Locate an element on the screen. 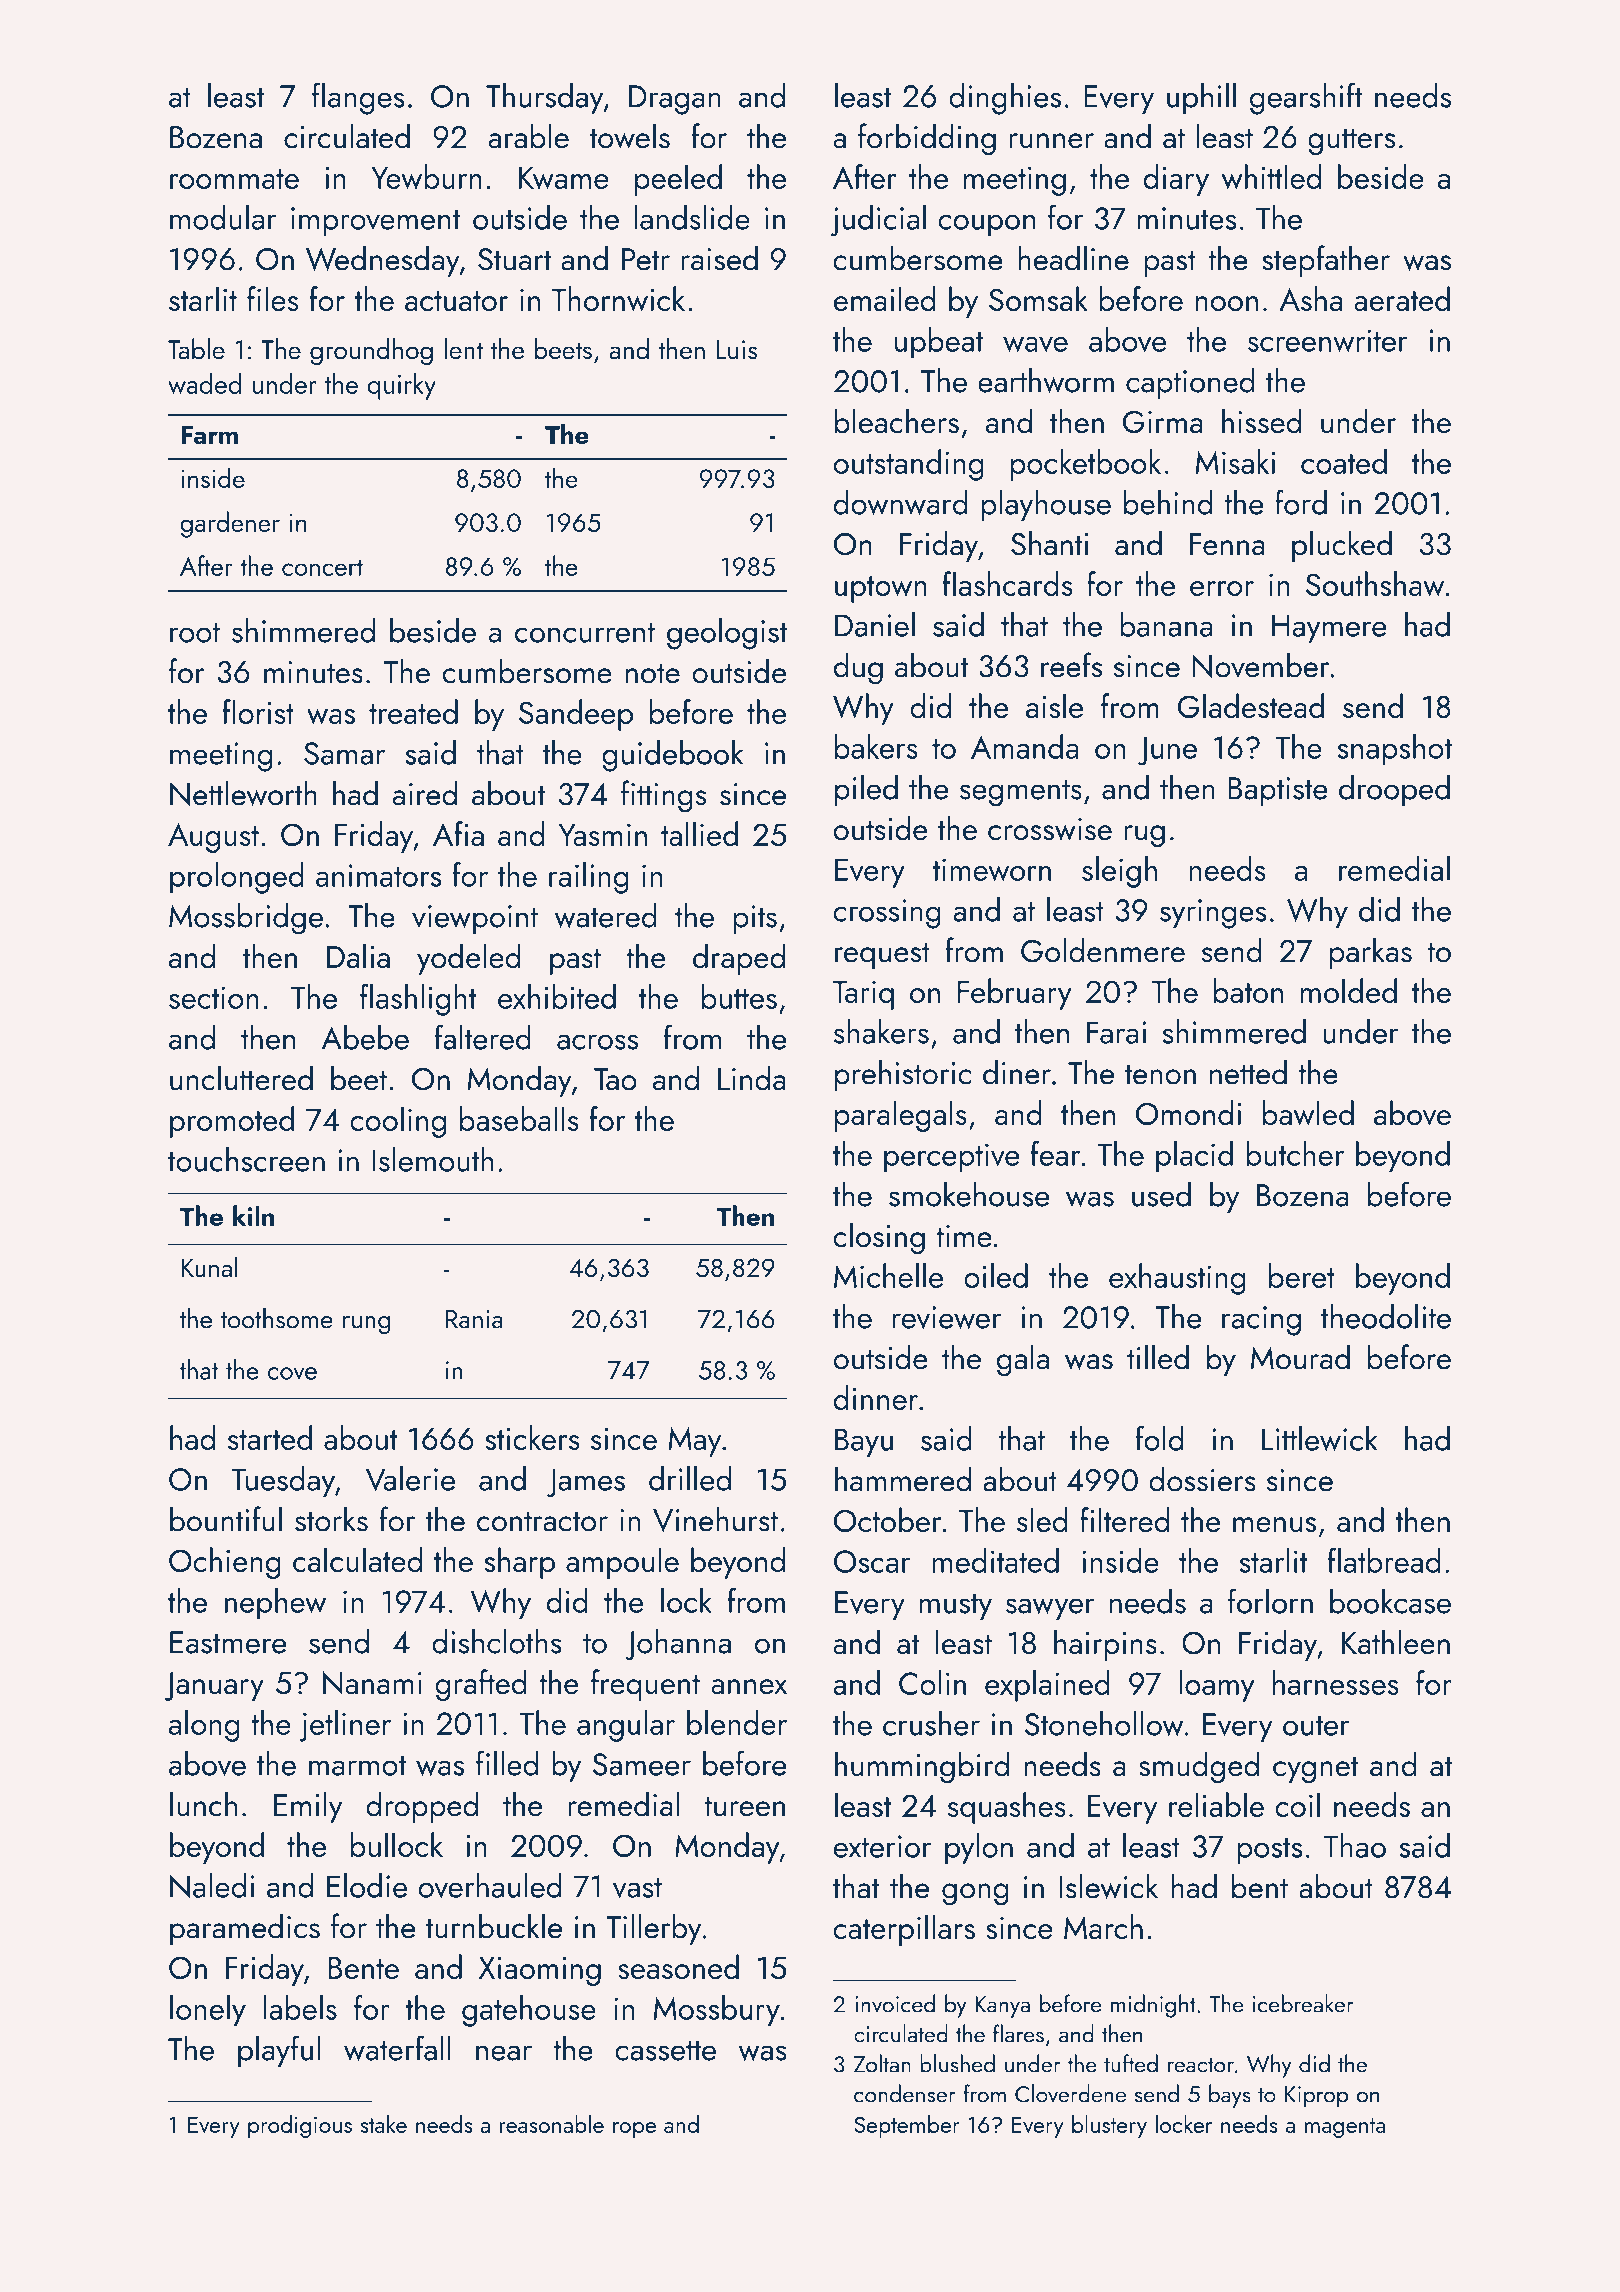  buttes is located at coordinates (739, 996).
